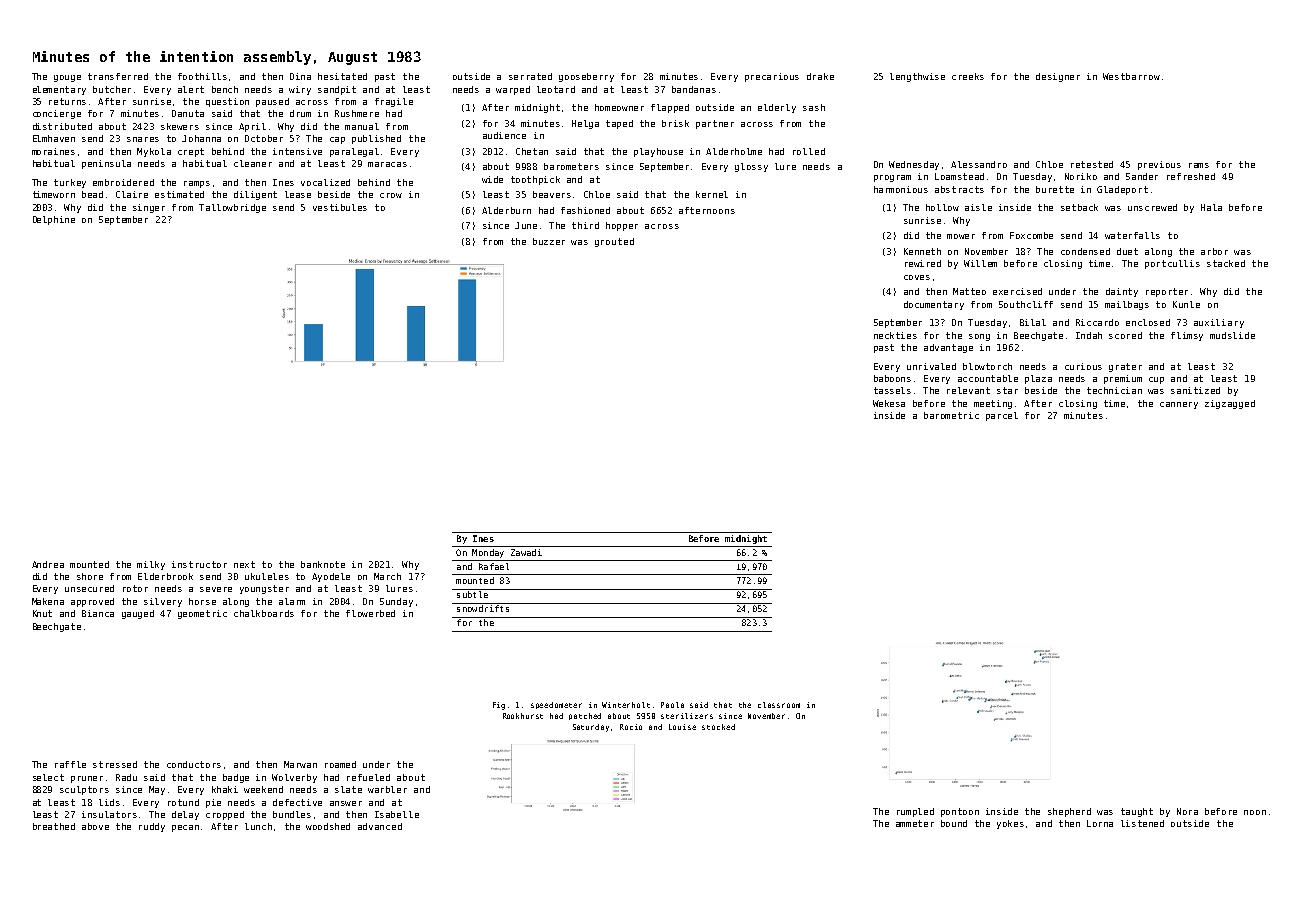 The height and width of the screenshot is (924, 1308). What do you see at coordinates (951, 415) in the screenshot?
I see `barometric` at bounding box center [951, 415].
